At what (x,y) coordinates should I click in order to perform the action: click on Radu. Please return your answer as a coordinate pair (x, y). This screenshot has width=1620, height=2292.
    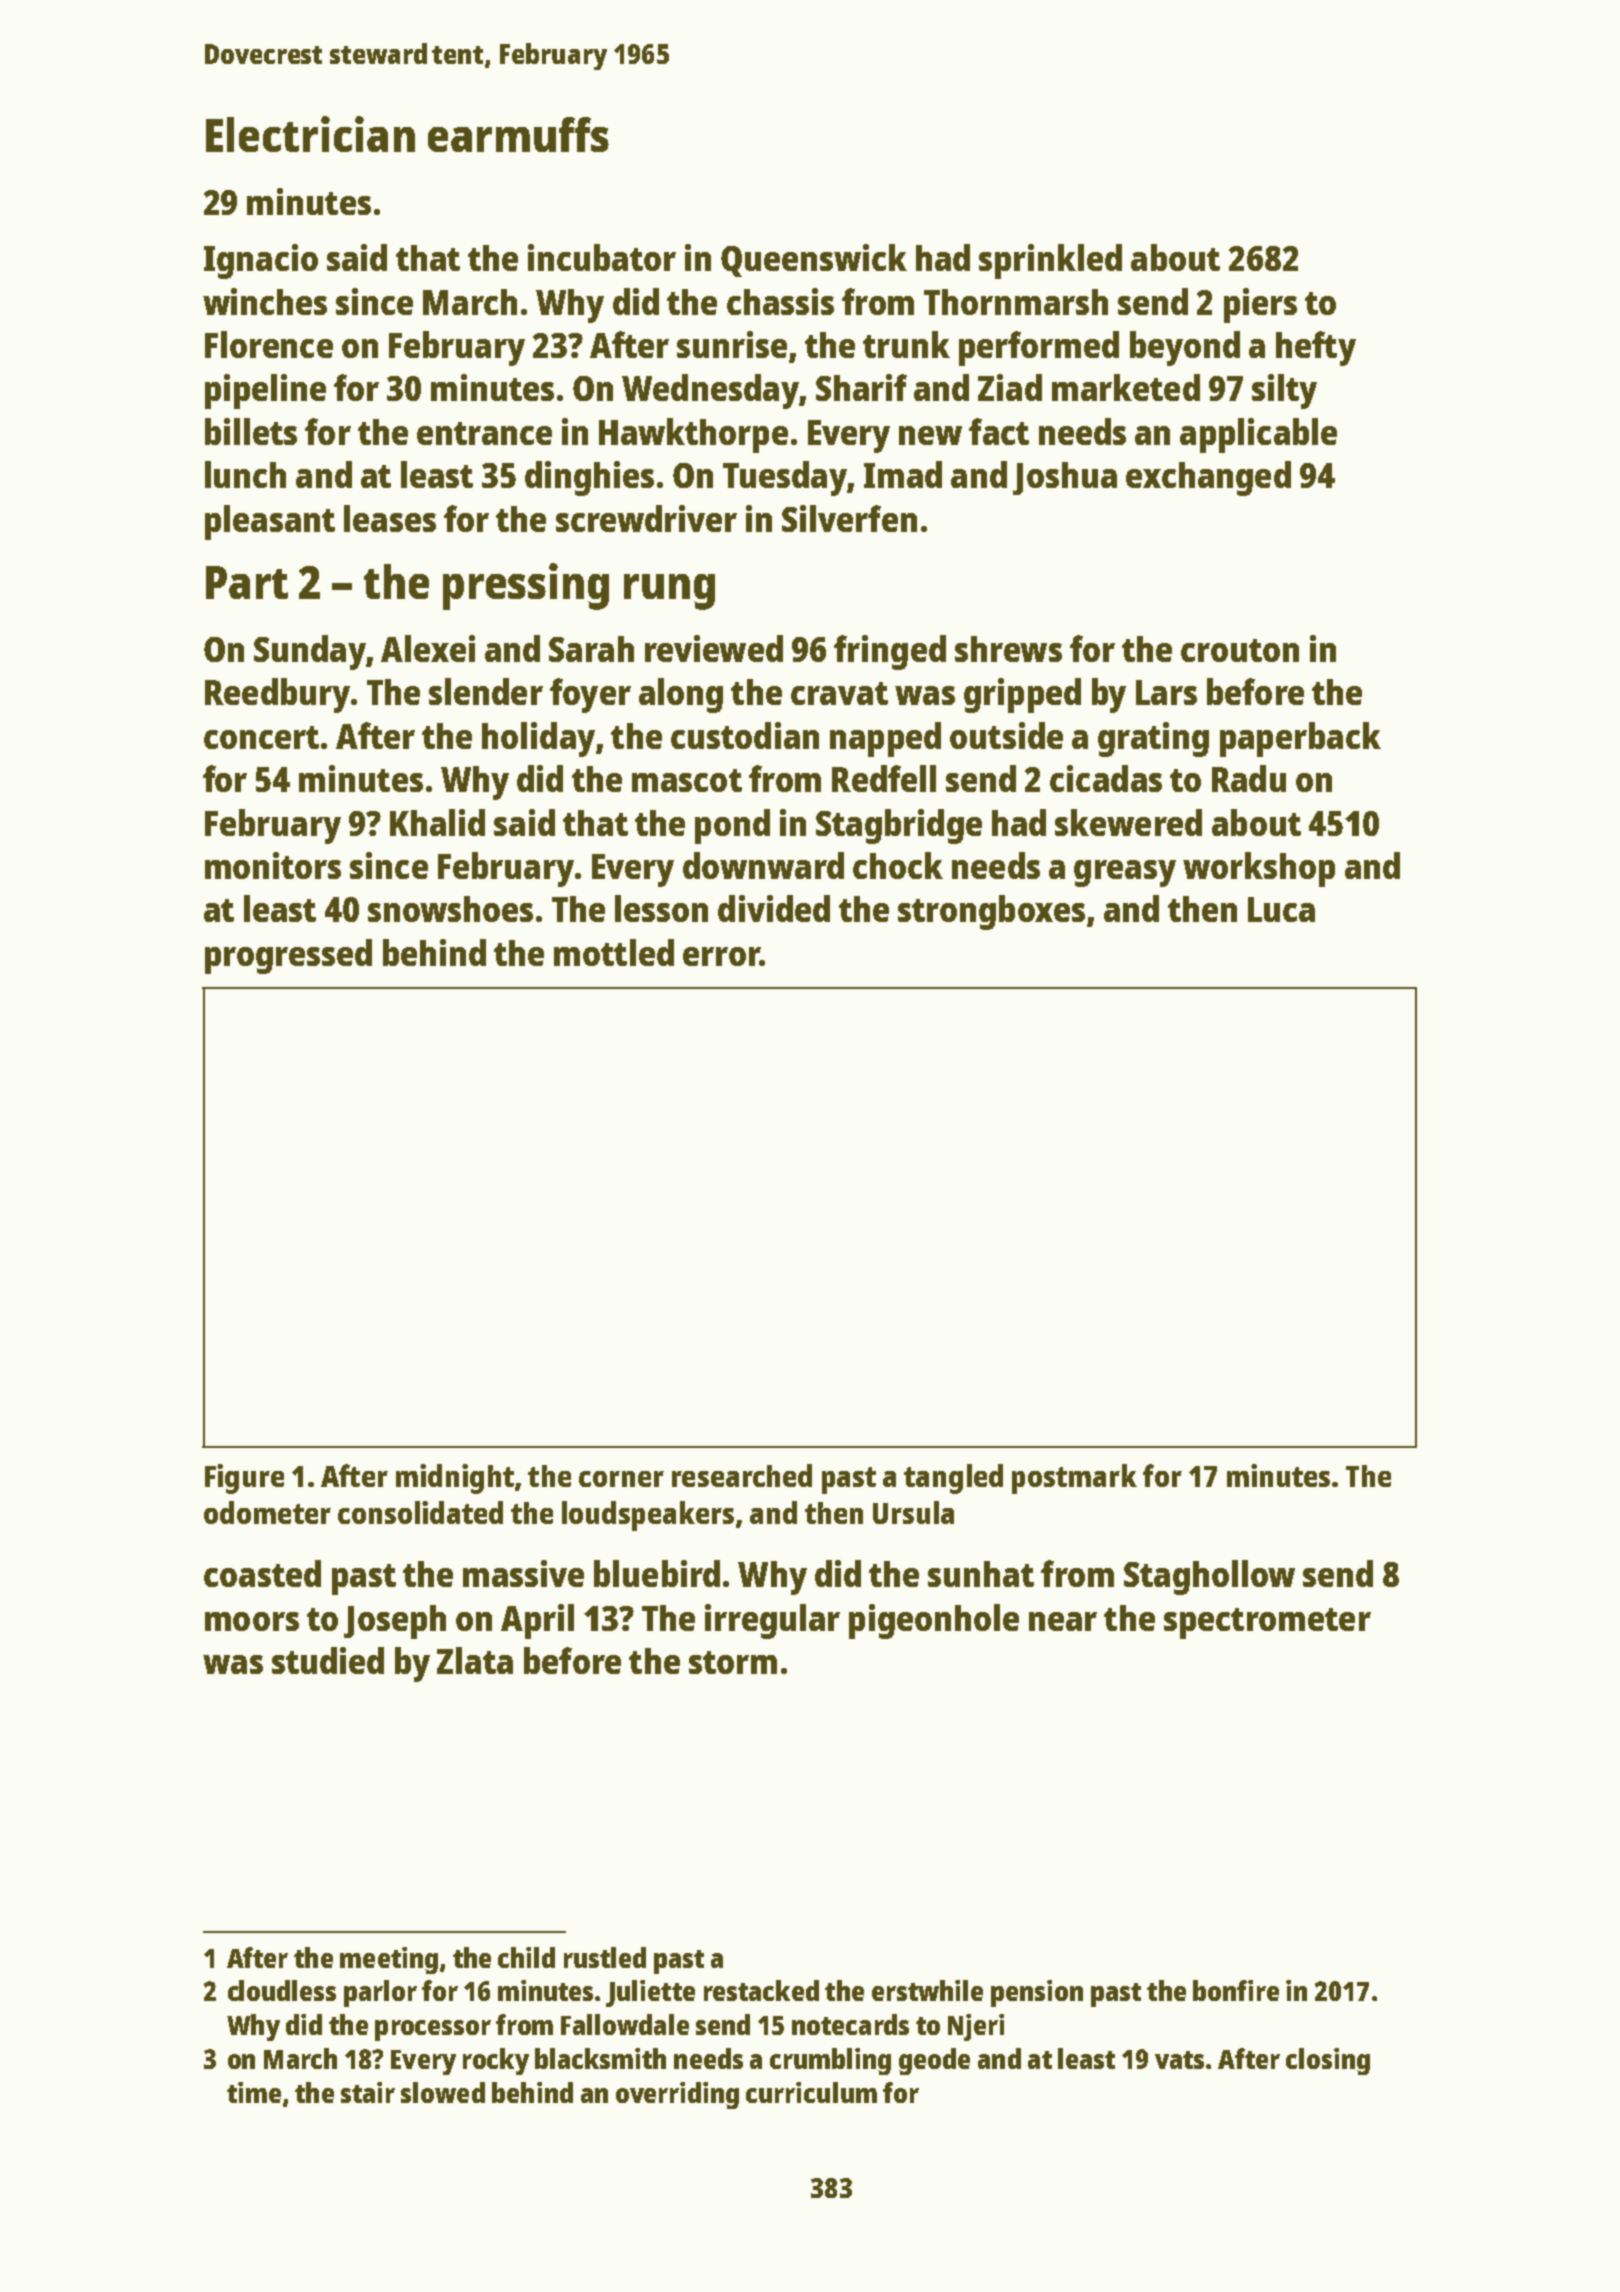
    Looking at the image, I should click on (1249, 778).
